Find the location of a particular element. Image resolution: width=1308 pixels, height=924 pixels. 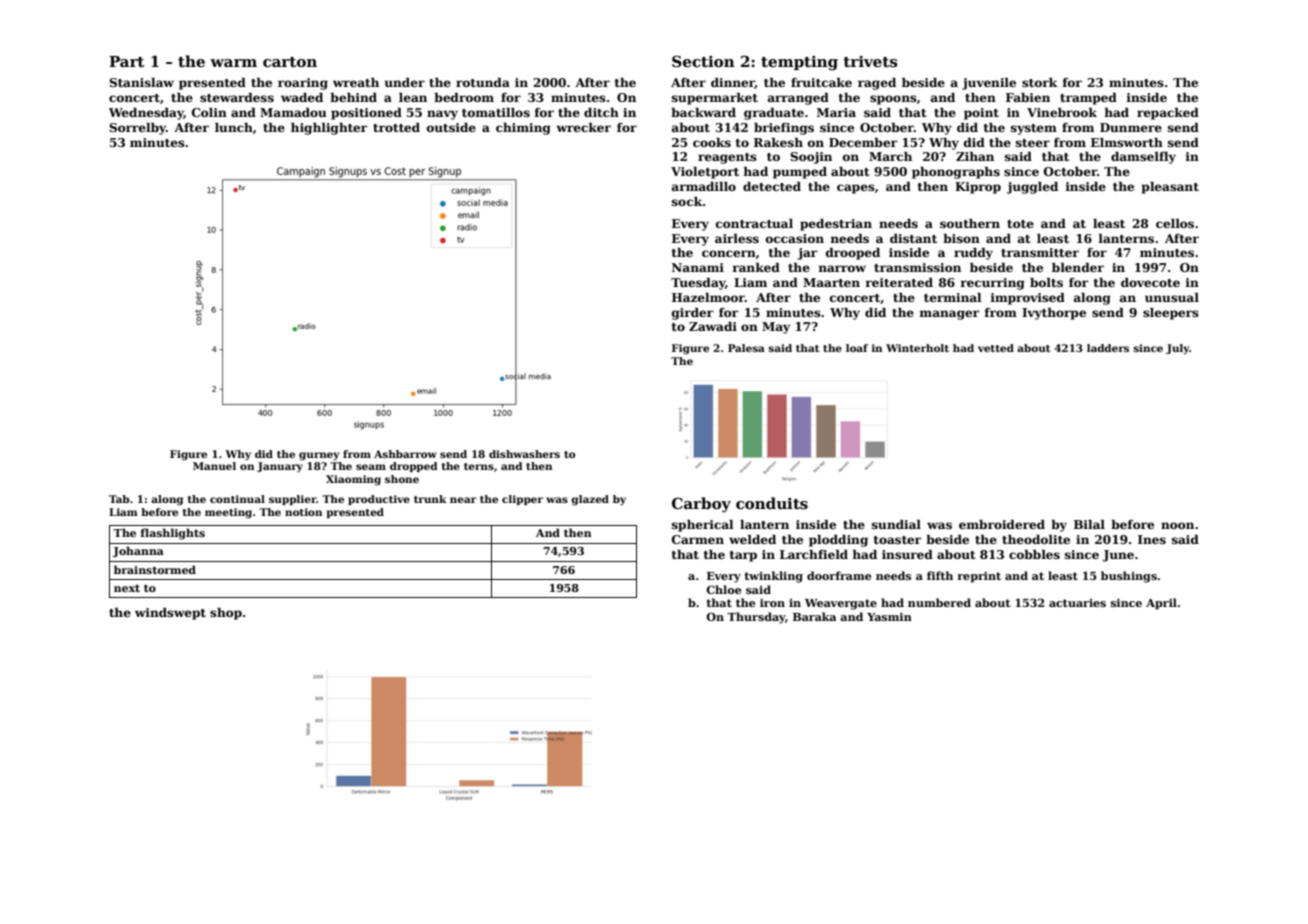

shop is located at coordinates (226, 614).
